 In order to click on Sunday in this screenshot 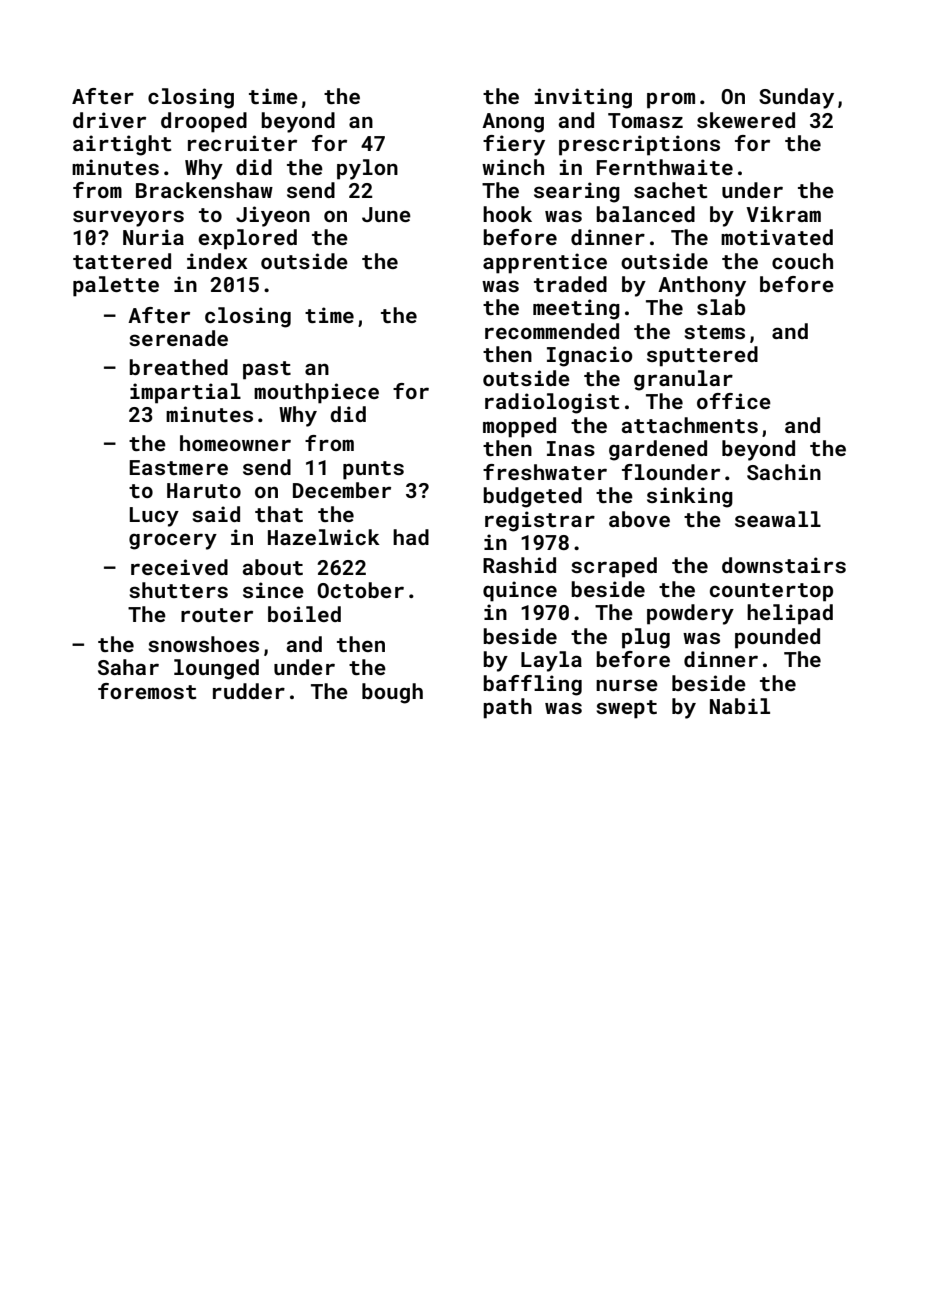, I will do `click(796, 98)`.
